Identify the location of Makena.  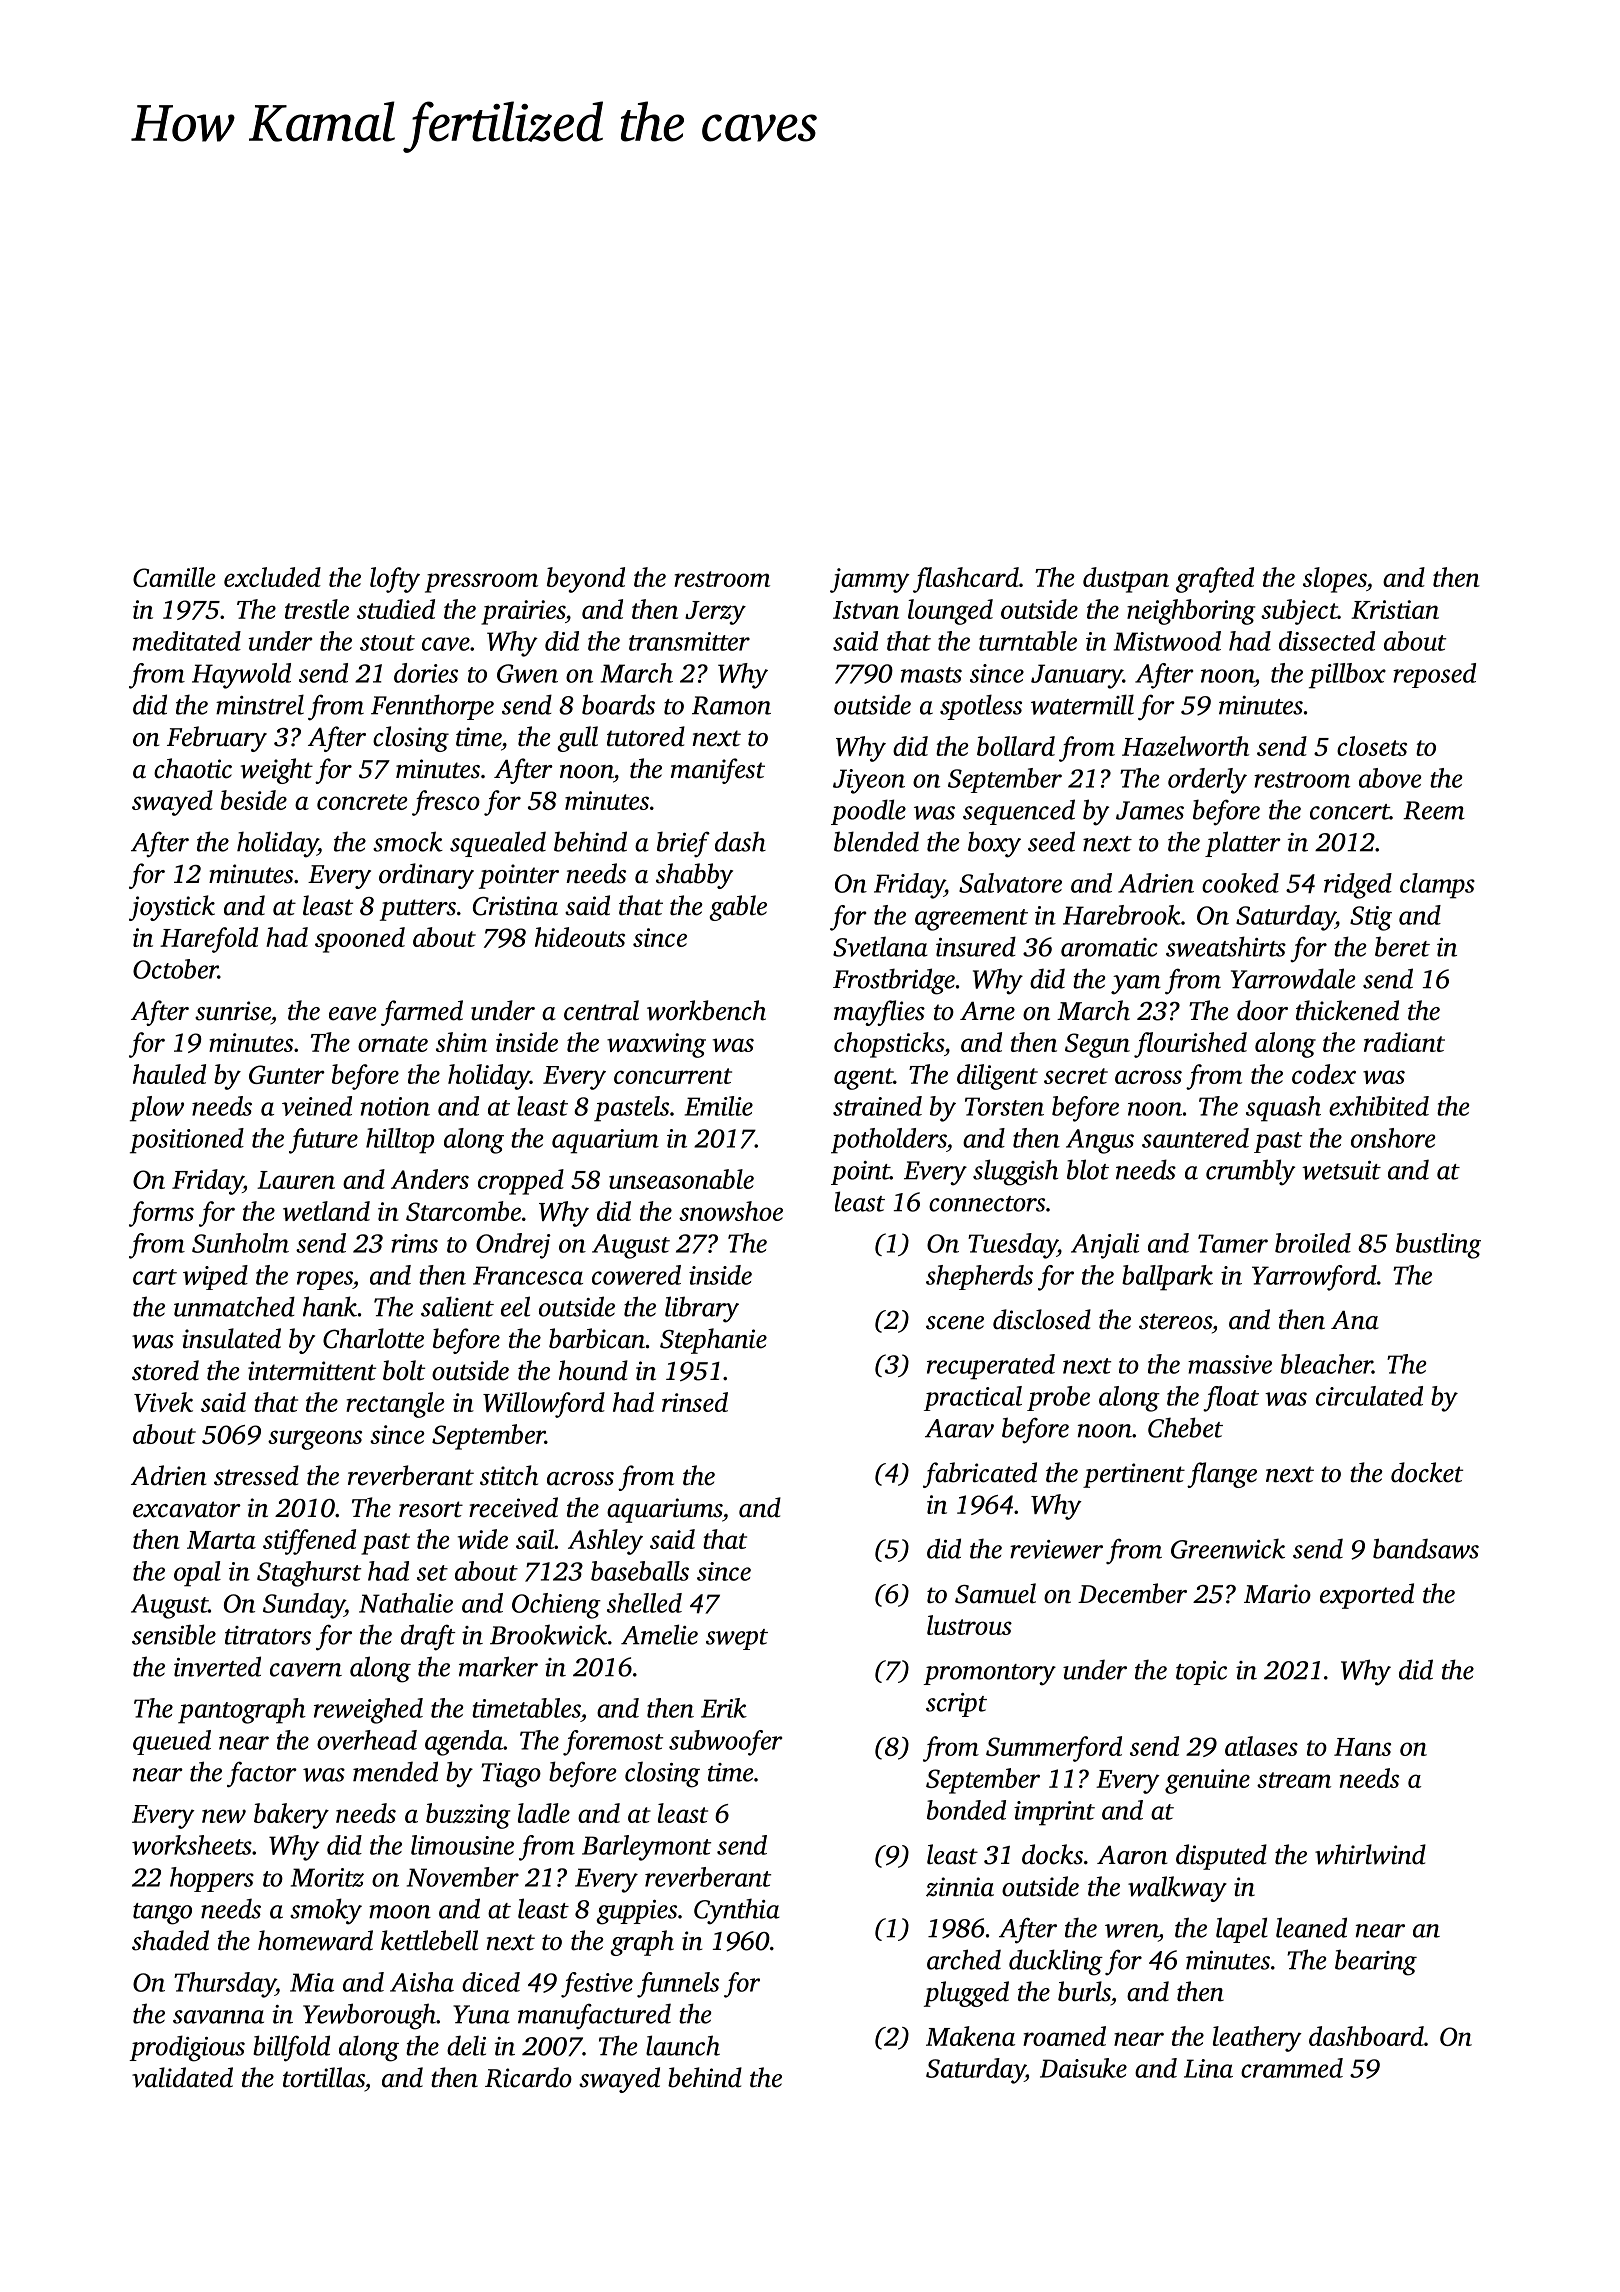
(970, 2036).
